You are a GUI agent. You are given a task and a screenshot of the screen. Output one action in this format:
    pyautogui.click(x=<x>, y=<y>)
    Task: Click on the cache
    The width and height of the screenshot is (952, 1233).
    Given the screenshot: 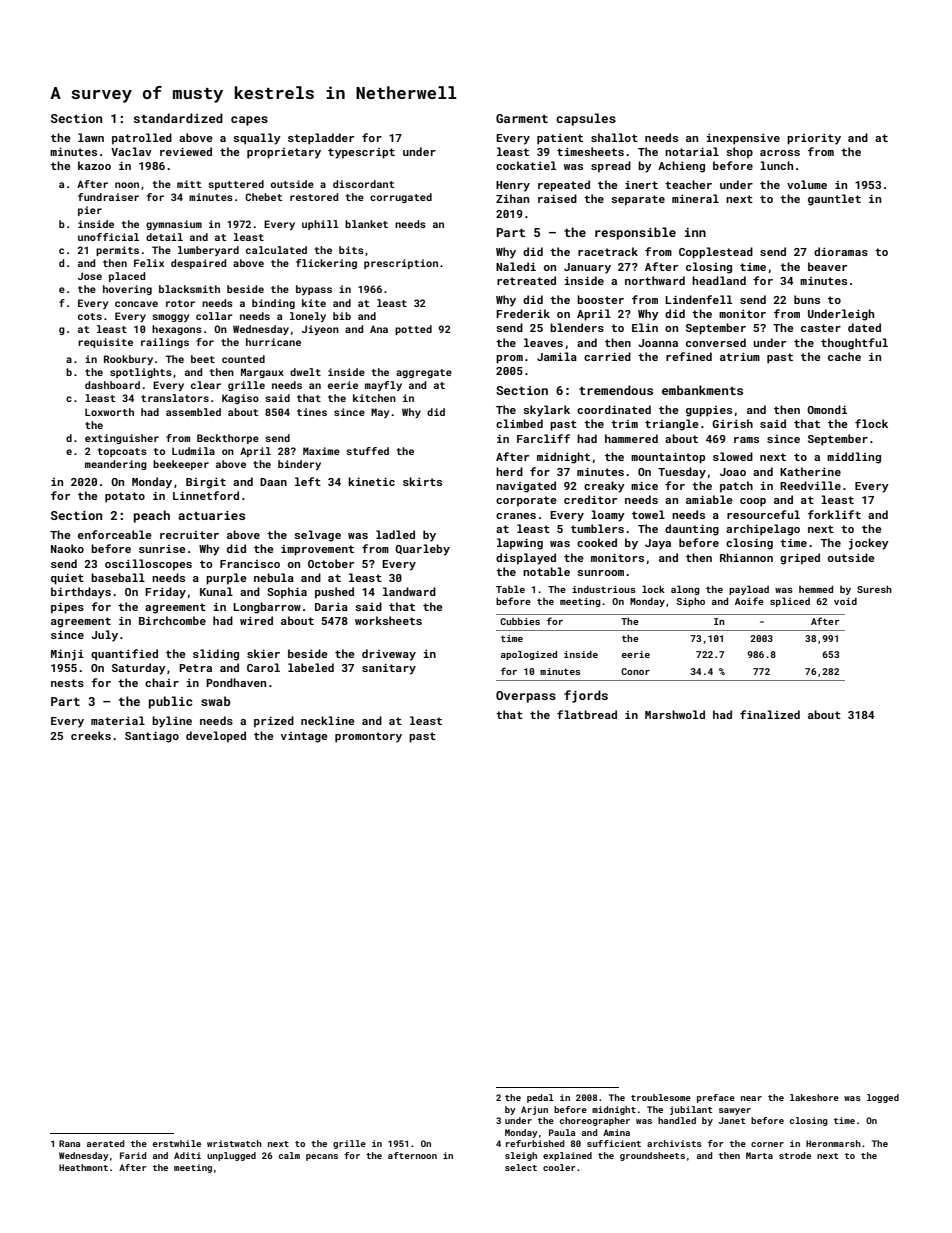 What is the action you would take?
    pyautogui.click(x=844, y=356)
